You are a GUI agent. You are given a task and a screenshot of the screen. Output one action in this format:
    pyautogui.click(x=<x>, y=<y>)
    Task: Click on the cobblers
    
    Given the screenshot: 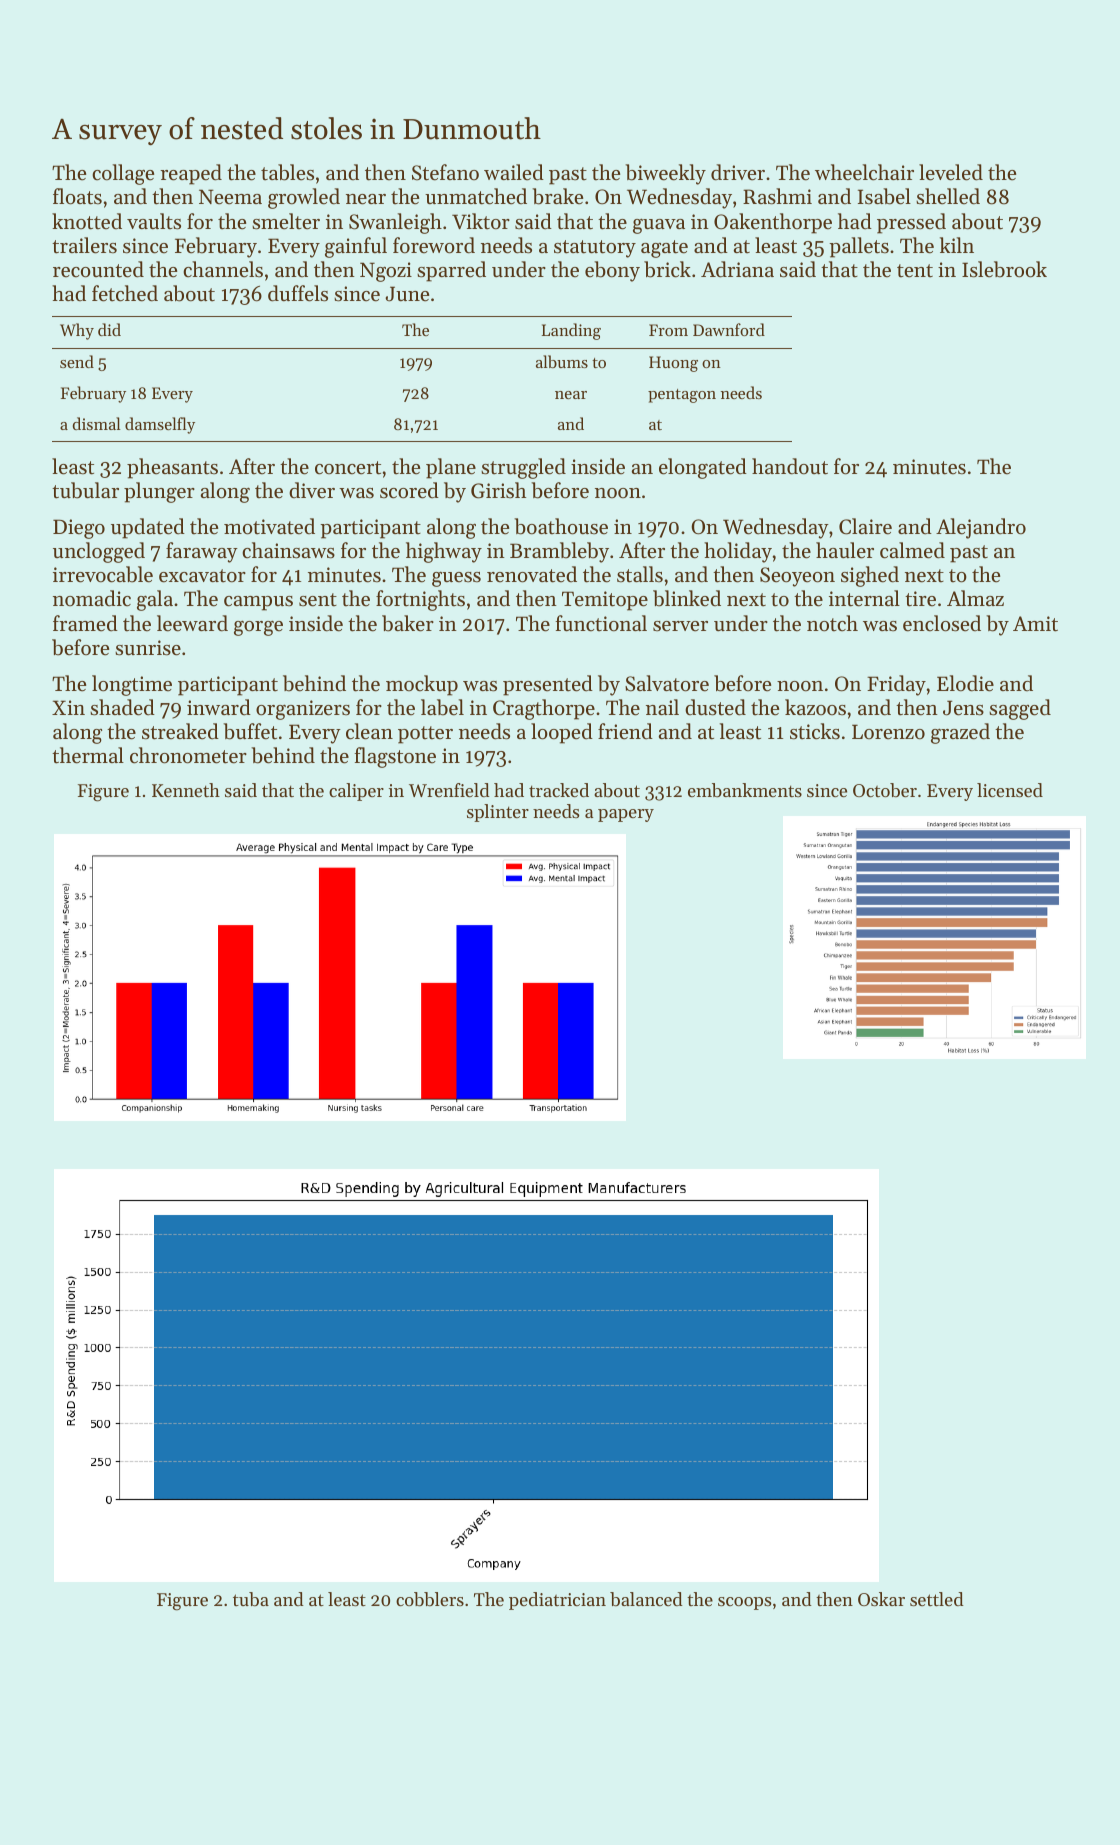 What is the action you would take?
    pyautogui.click(x=430, y=1599)
